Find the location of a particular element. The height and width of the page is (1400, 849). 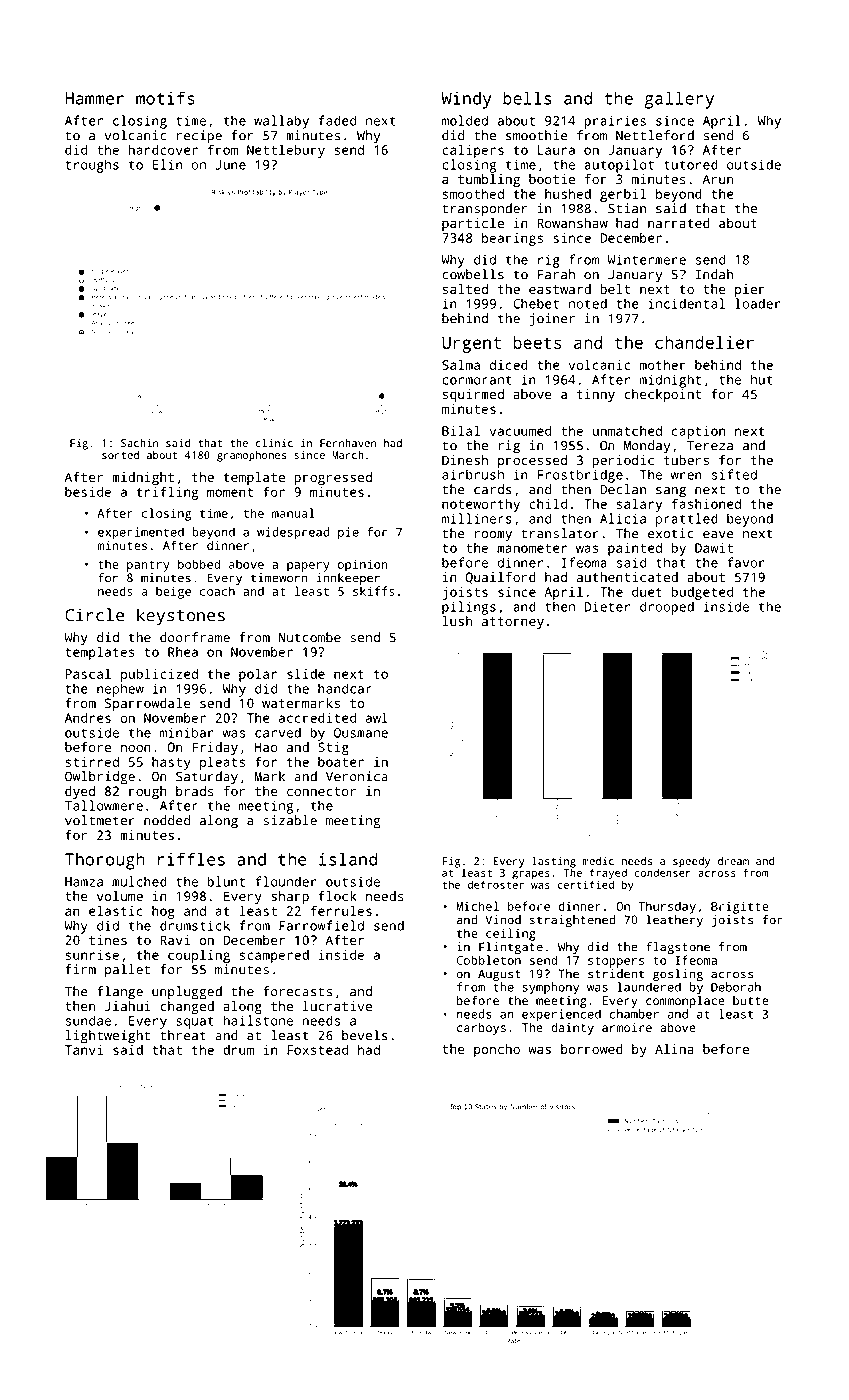

skiffs is located at coordinates (374, 591).
